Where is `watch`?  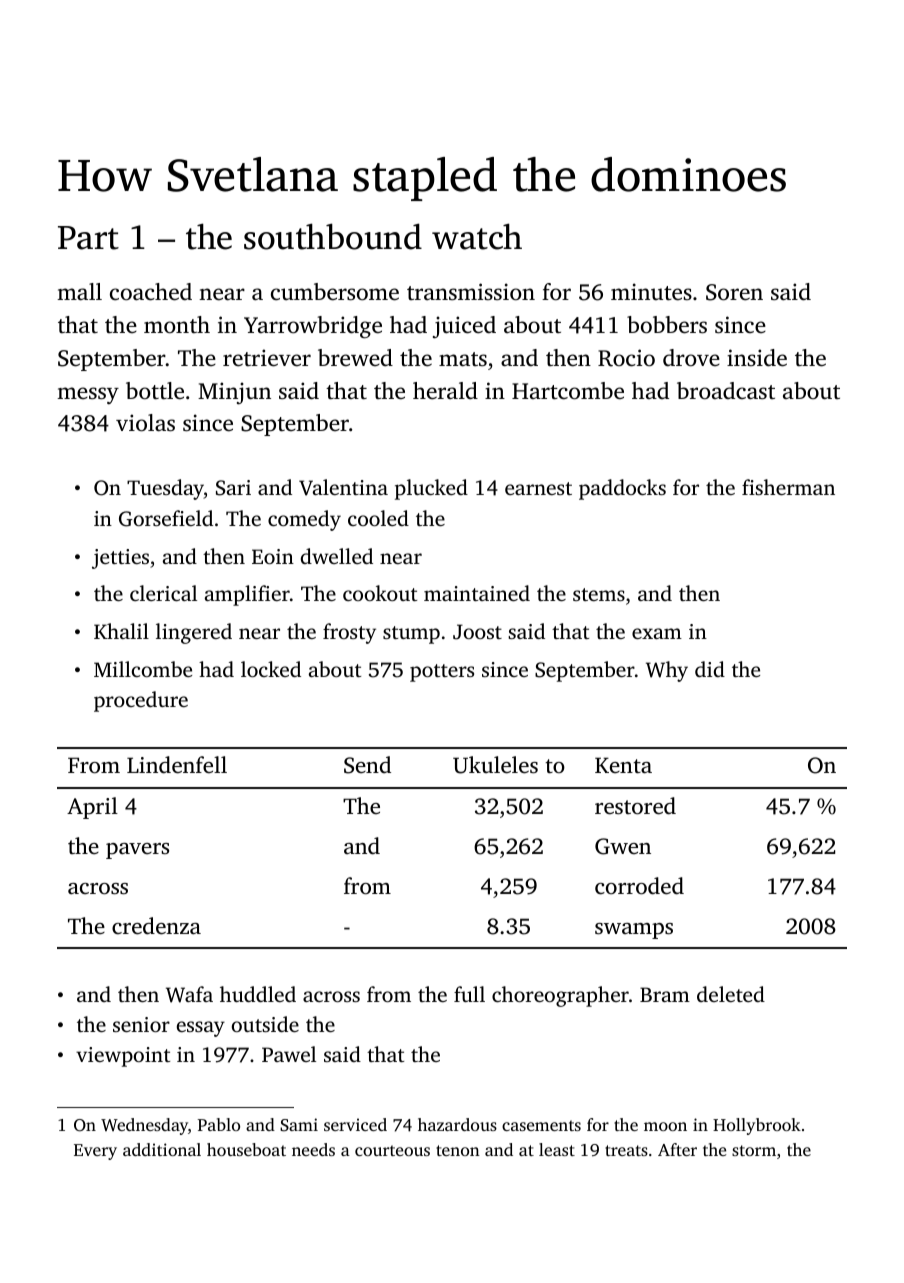 watch is located at coordinates (477, 236).
